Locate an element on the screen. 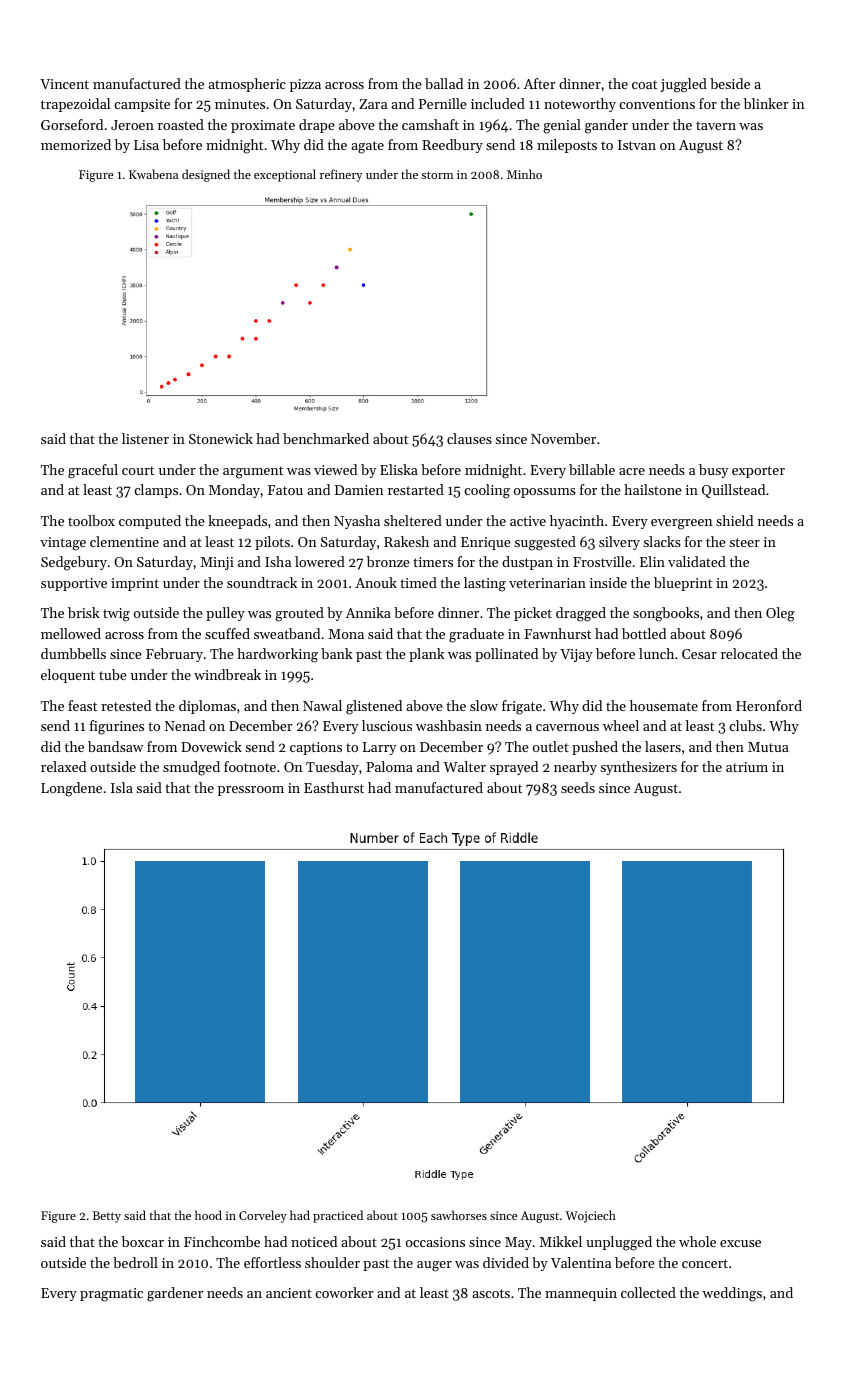 The width and height of the screenshot is (849, 1400). Betty is located at coordinates (107, 1217).
